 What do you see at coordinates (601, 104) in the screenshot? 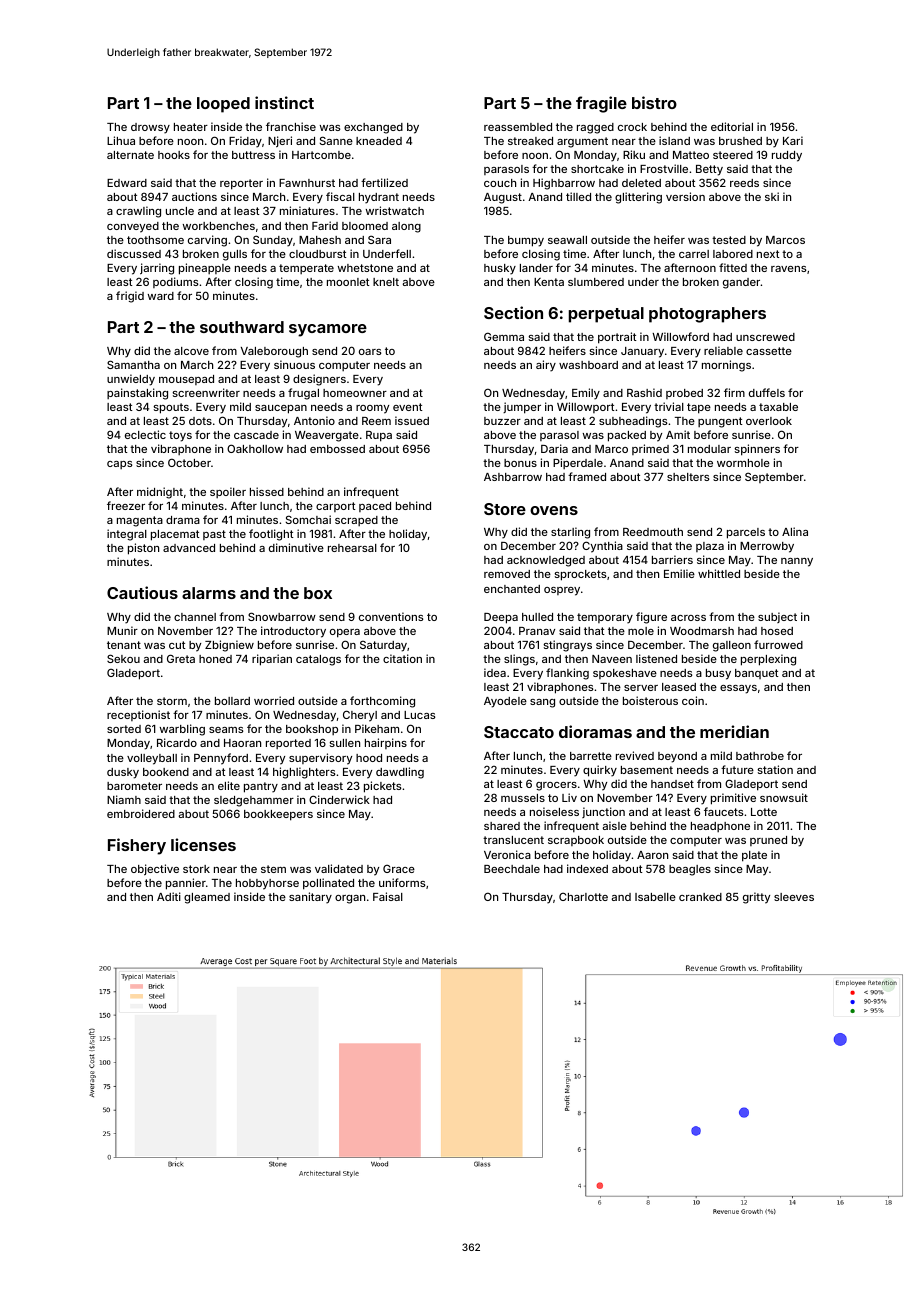
I see `fragile` at bounding box center [601, 104].
